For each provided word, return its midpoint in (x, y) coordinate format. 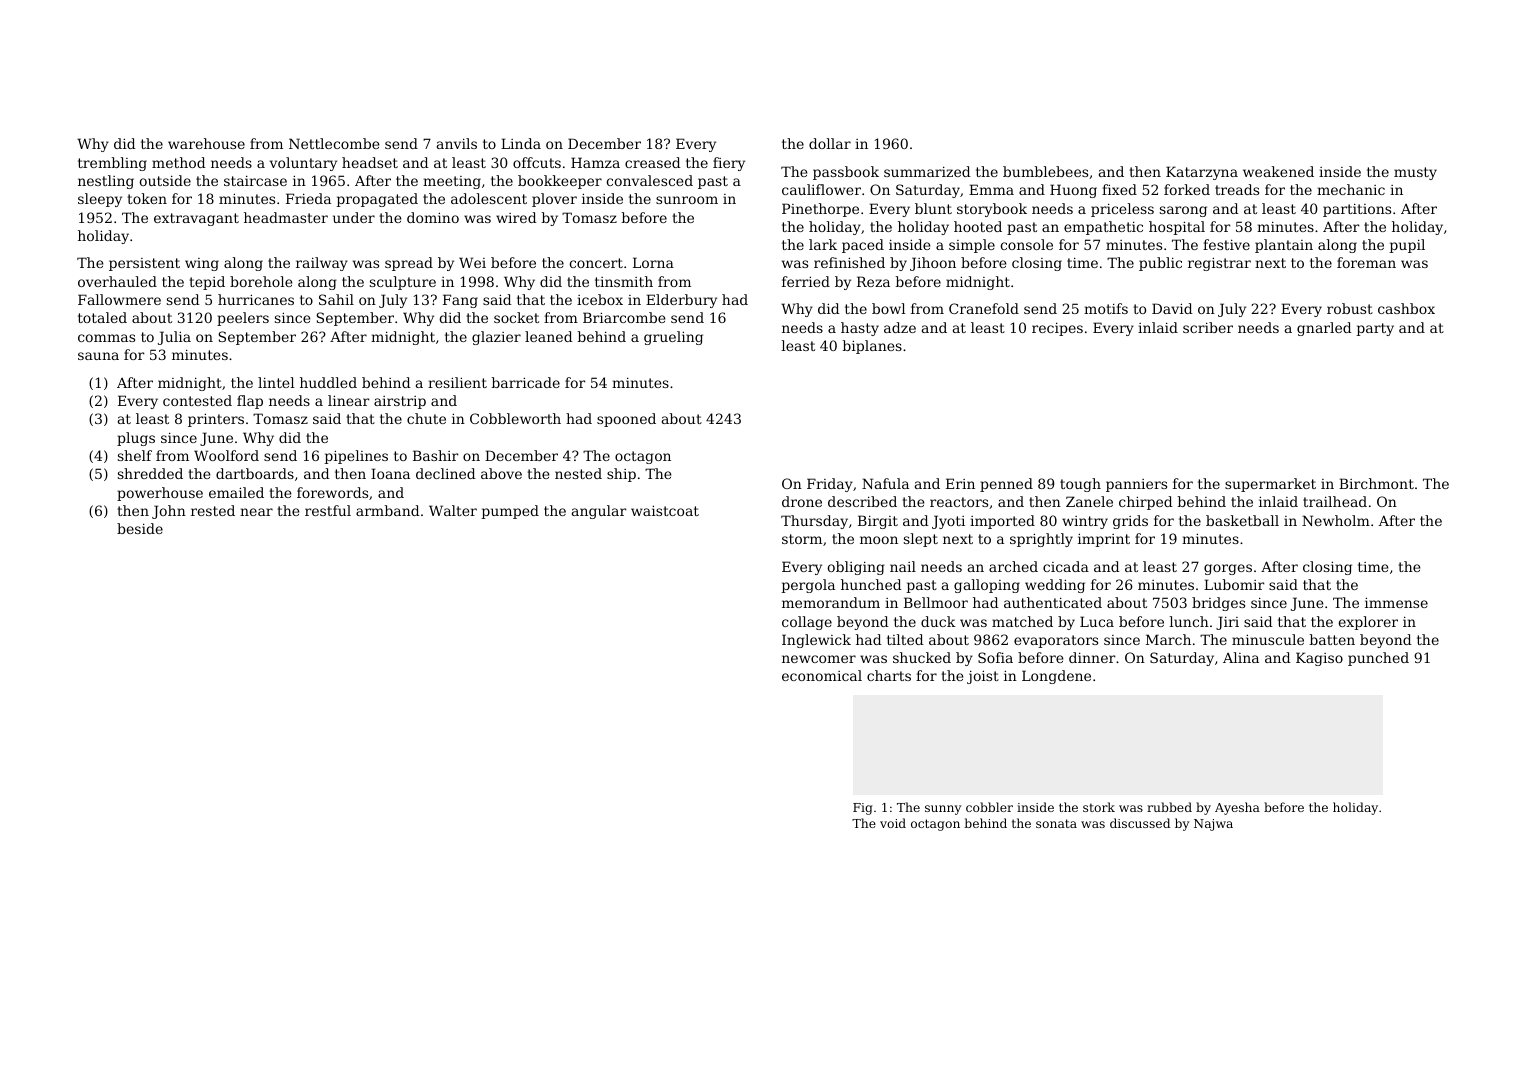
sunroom (687, 200)
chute (426, 418)
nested (578, 473)
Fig (863, 809)
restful (328, 510)
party (1375, 329)
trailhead (1335, 501)
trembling (112, 164)
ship (621, 475)
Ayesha (1237, 808)
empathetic (1103, 228)
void (893, 823)
